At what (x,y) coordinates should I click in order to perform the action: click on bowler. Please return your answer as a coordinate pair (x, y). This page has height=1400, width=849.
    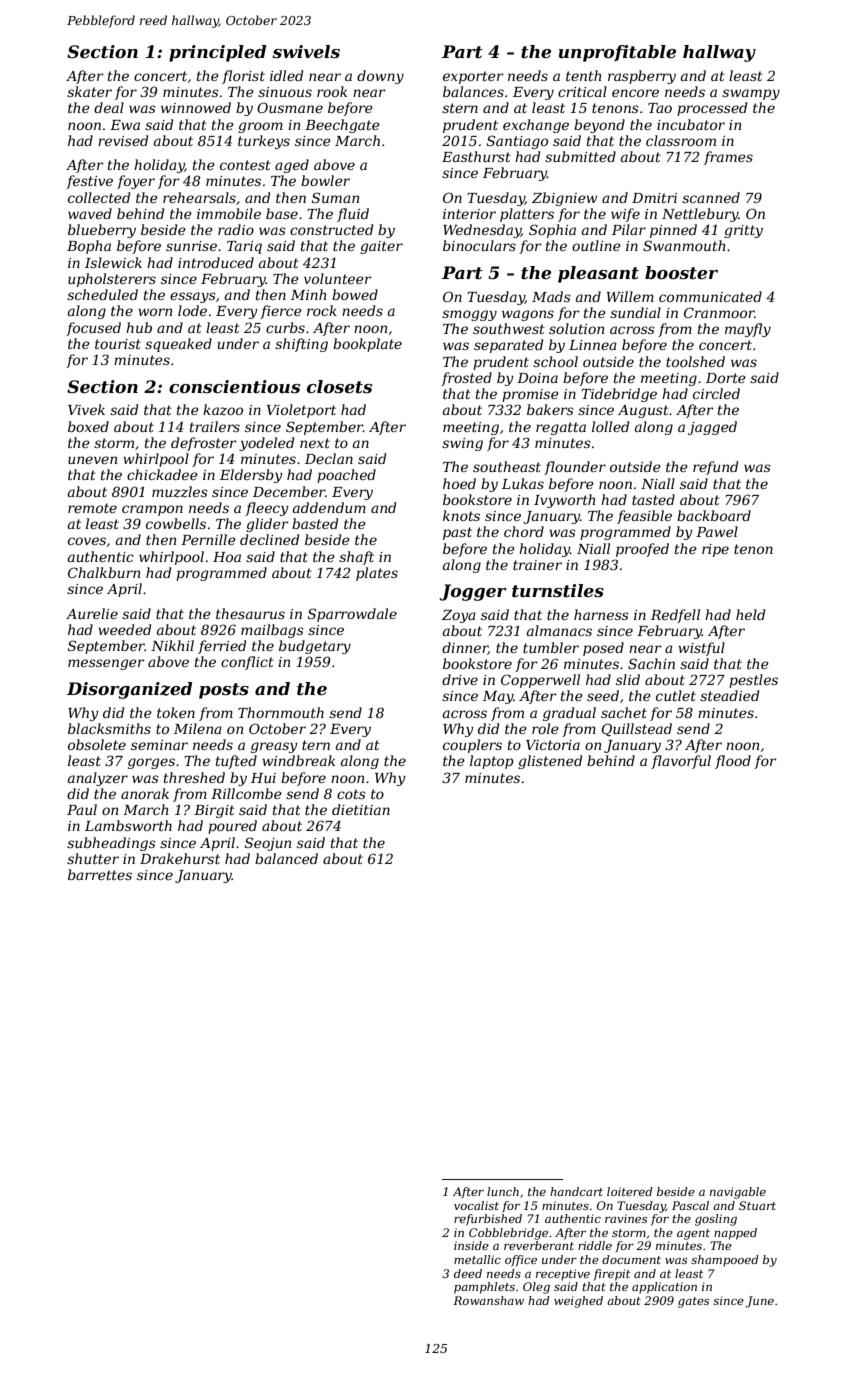
    Looking at the image, I should click on (325, 180).
